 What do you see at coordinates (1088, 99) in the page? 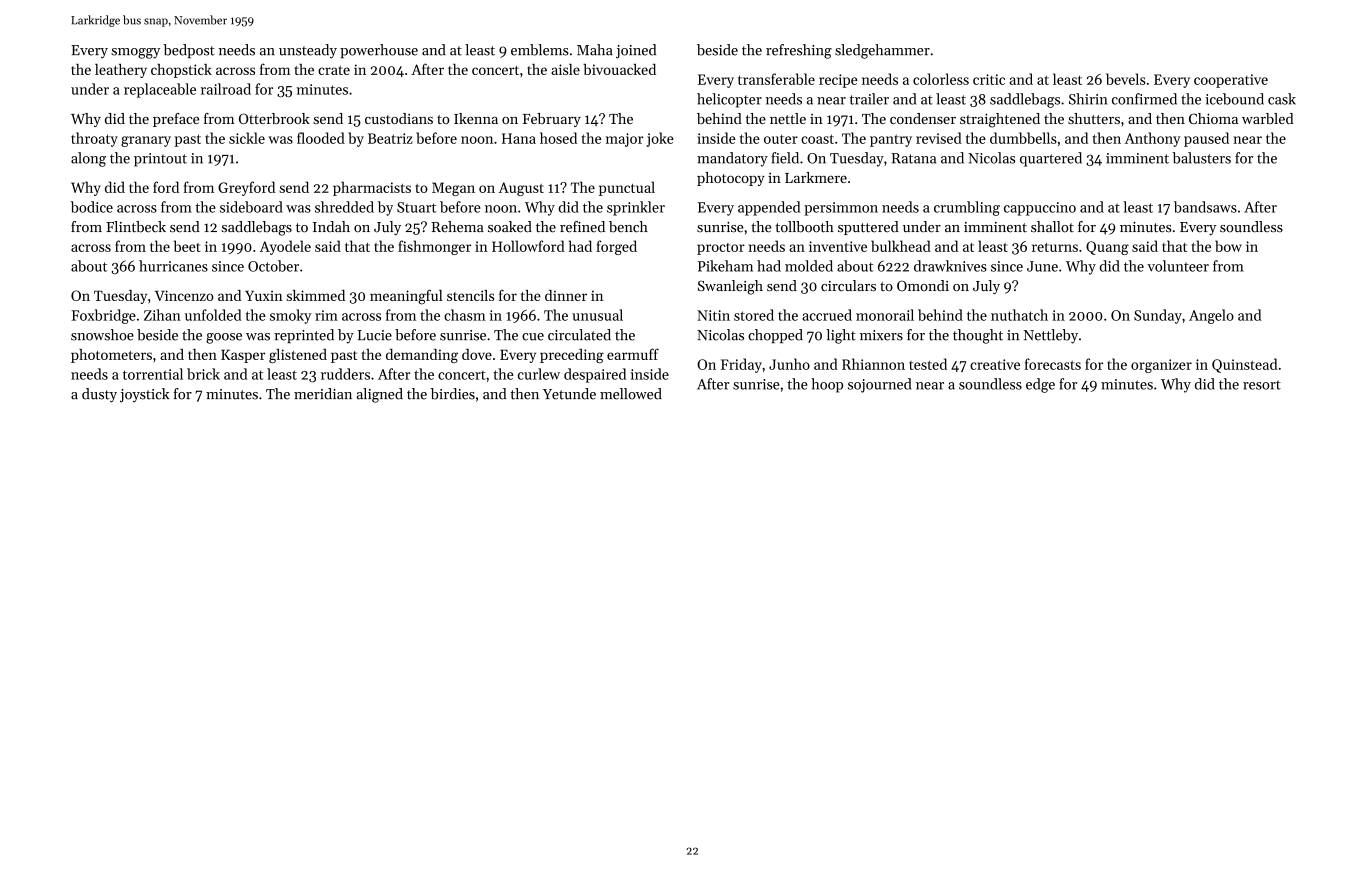
I see `Shirin` at bounding box center [1088, 99].
